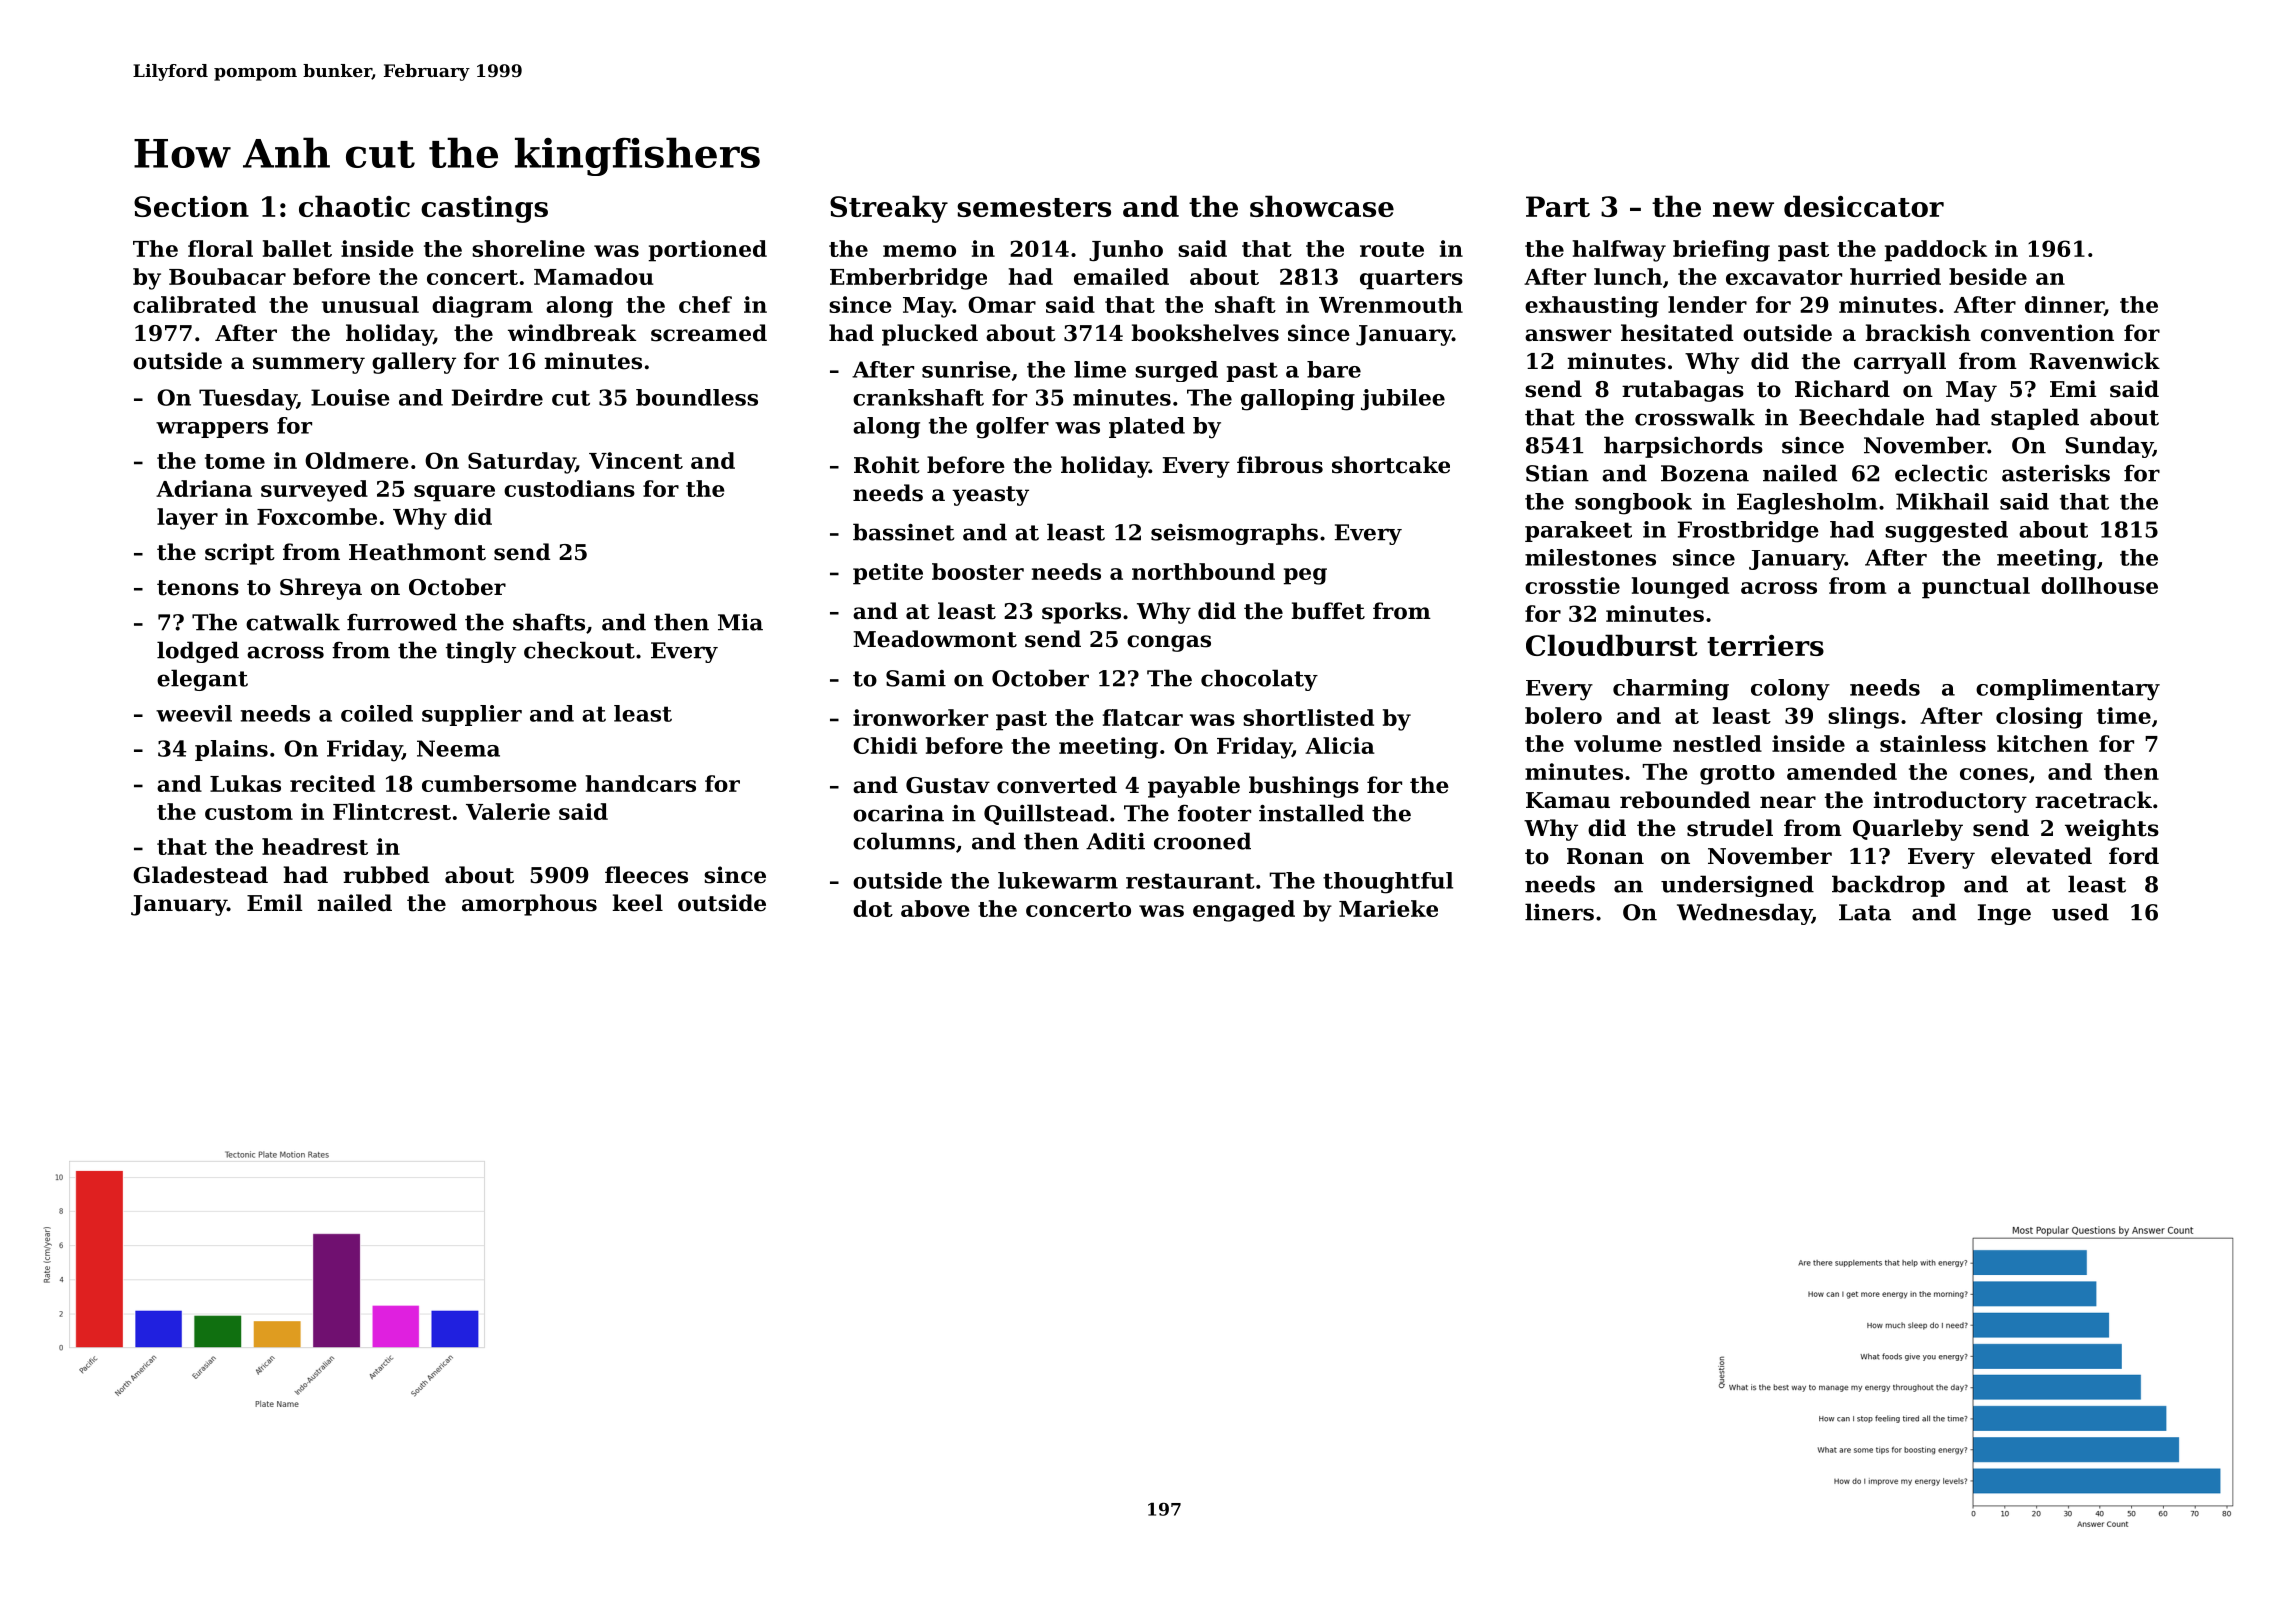  Describe the element at coordinates (935, 908) in the page. I see `above` at that location.
